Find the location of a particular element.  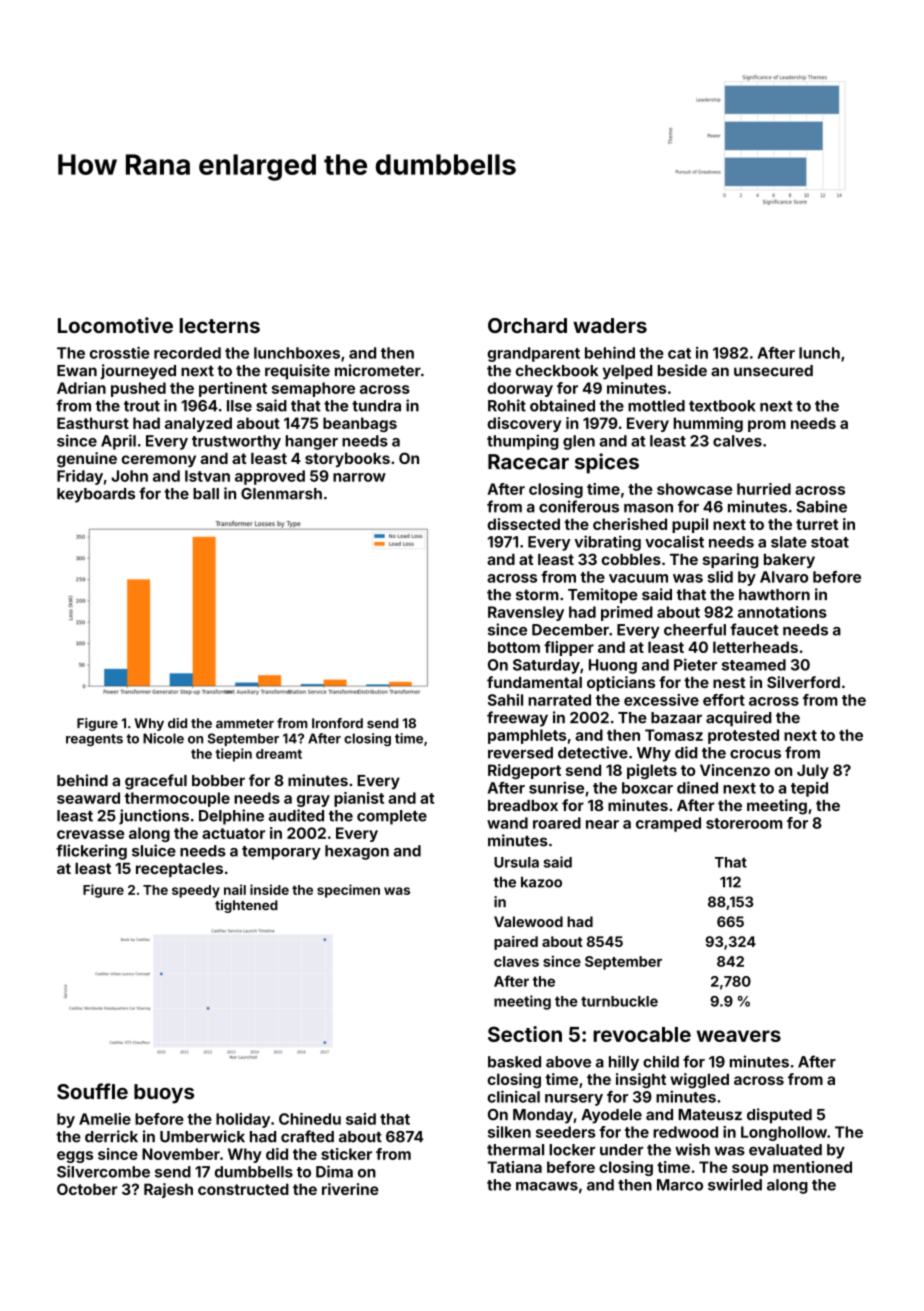

constructed is located at coordinates (243, 1189).
